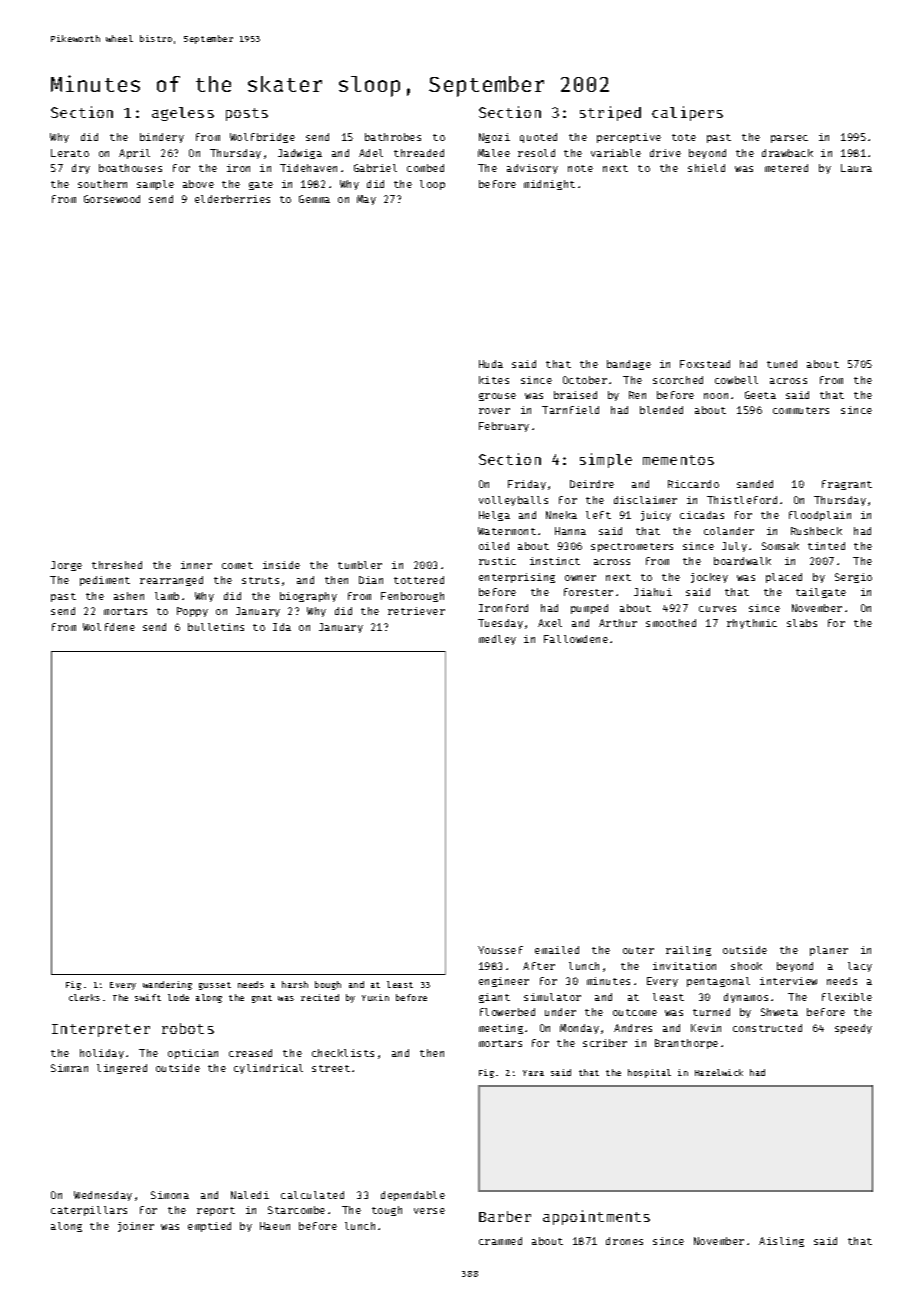  I want to click on clerks, so click(84, 997).
